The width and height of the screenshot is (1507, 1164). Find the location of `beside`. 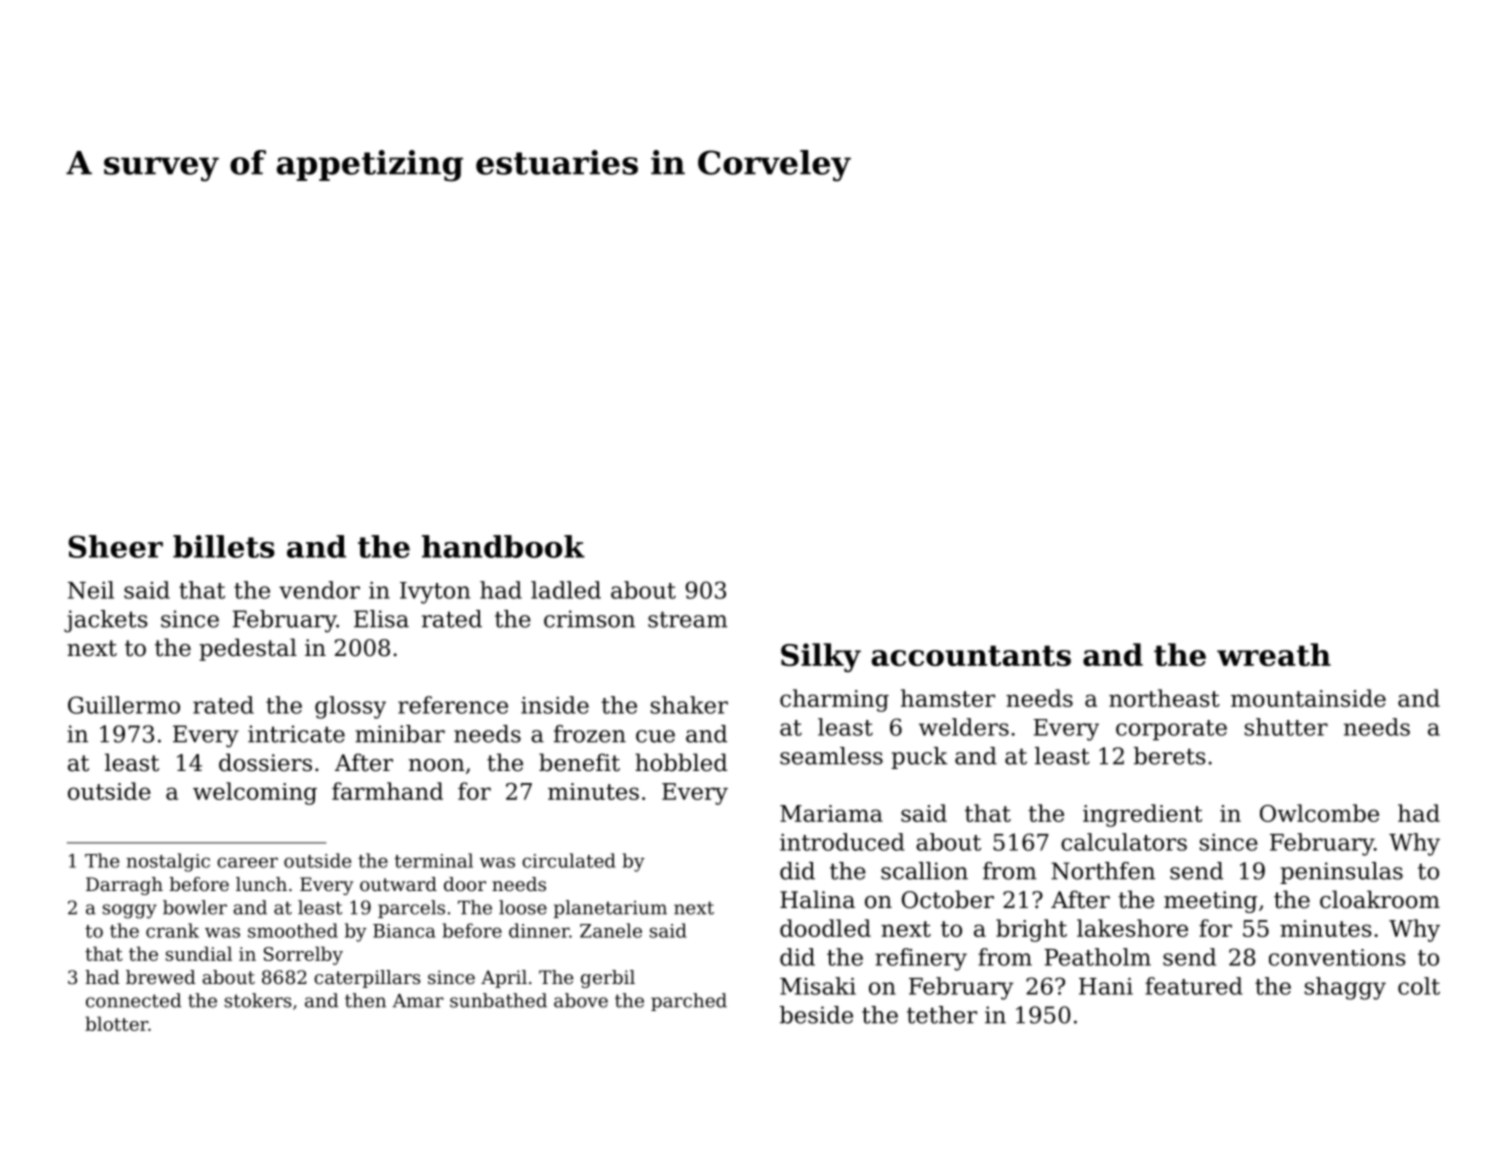

beside is located at coordinates (816, 1015).
